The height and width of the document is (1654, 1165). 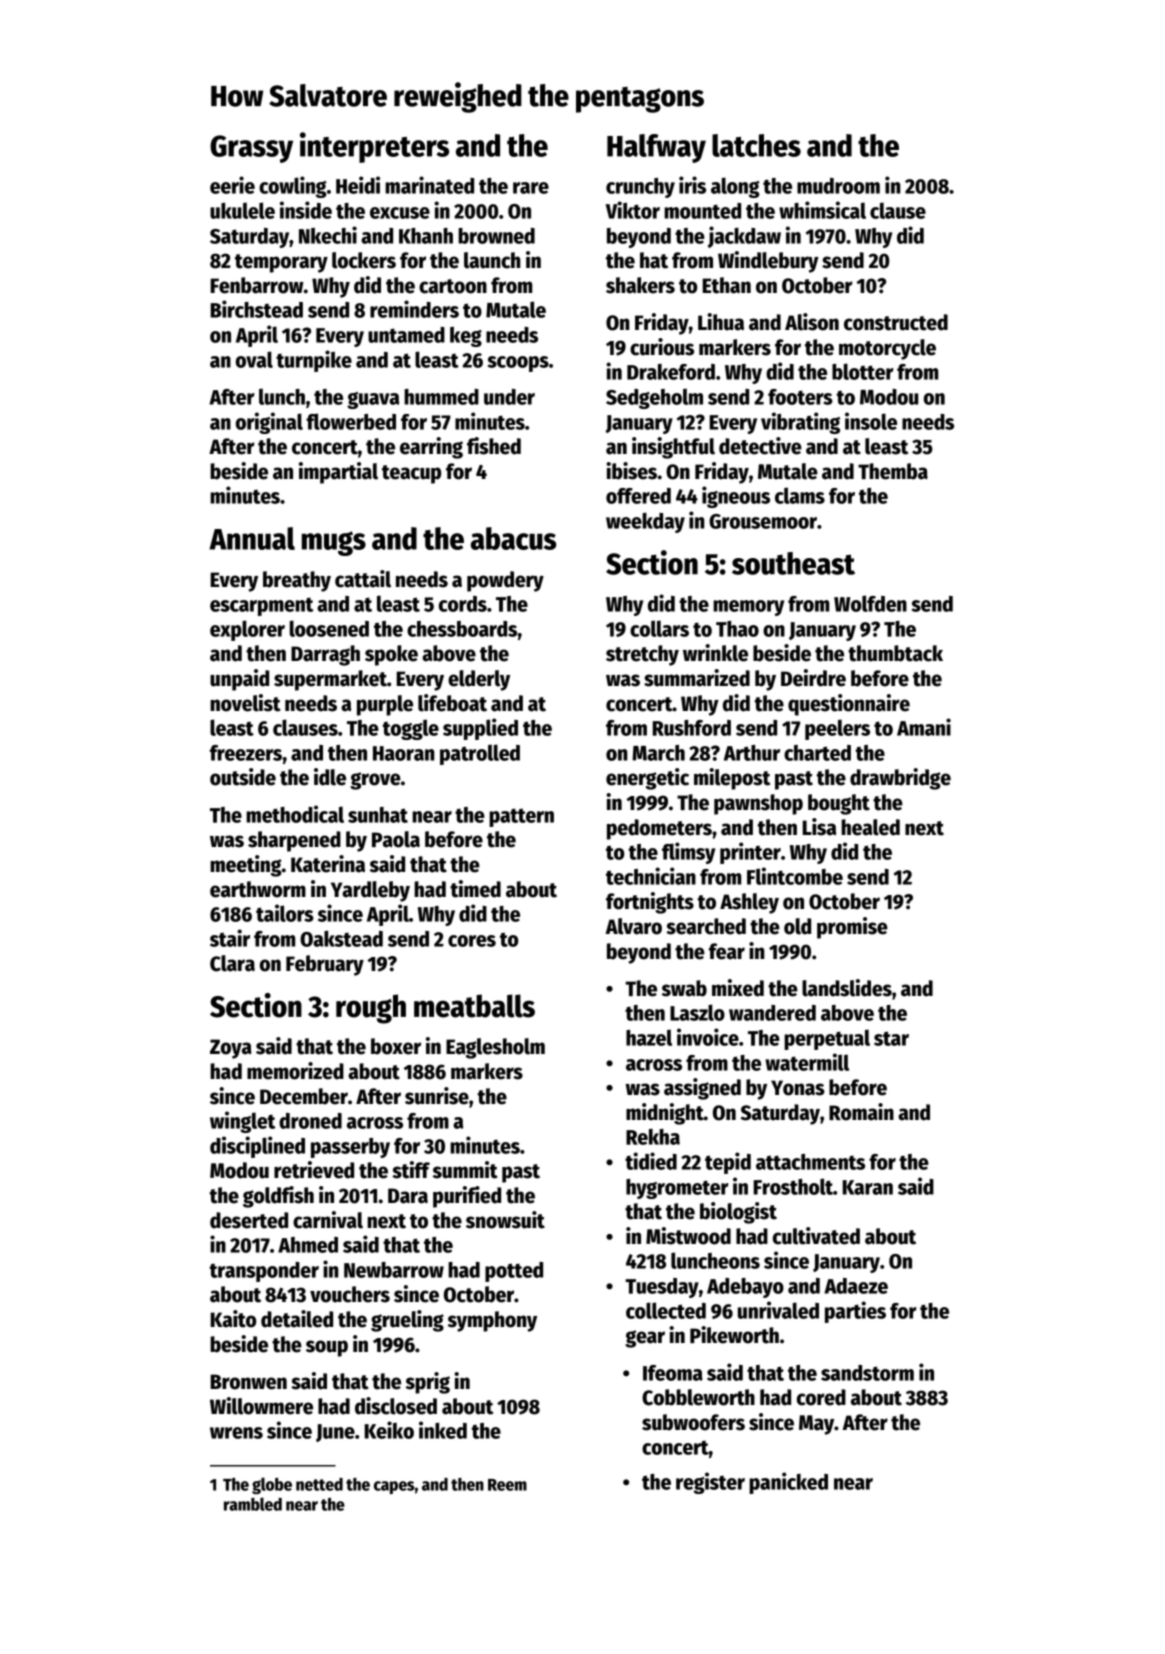 I want to click on oval, so click(x=254, y=359).
